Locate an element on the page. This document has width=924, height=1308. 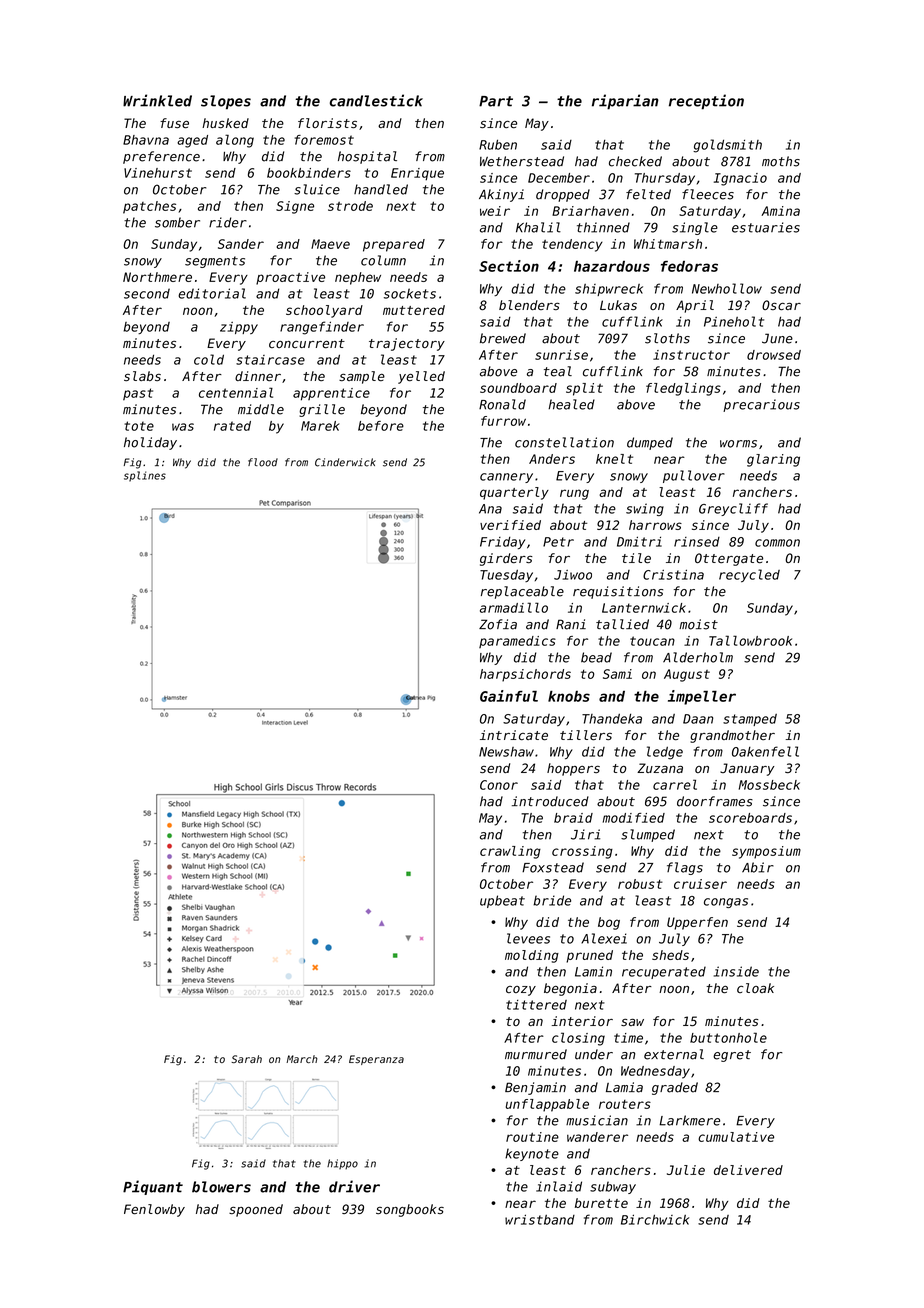
cruiser is located at coordinates (700, 884).
